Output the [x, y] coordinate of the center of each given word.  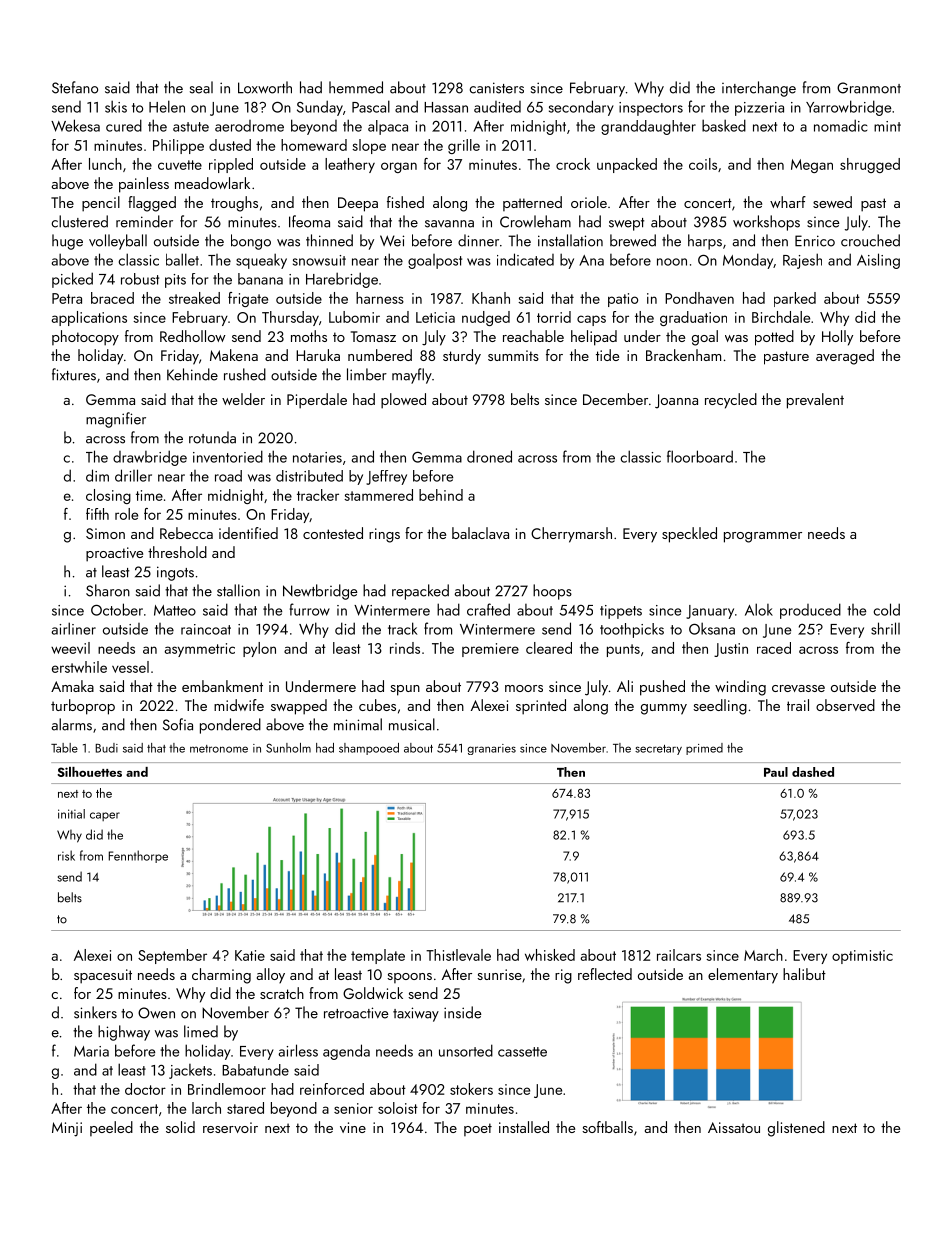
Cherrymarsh [571, 535]
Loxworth [265, 87]
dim [97, 475]
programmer [763, 537]
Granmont [869, 88]
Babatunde [255, 1070]
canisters [496, 88]
